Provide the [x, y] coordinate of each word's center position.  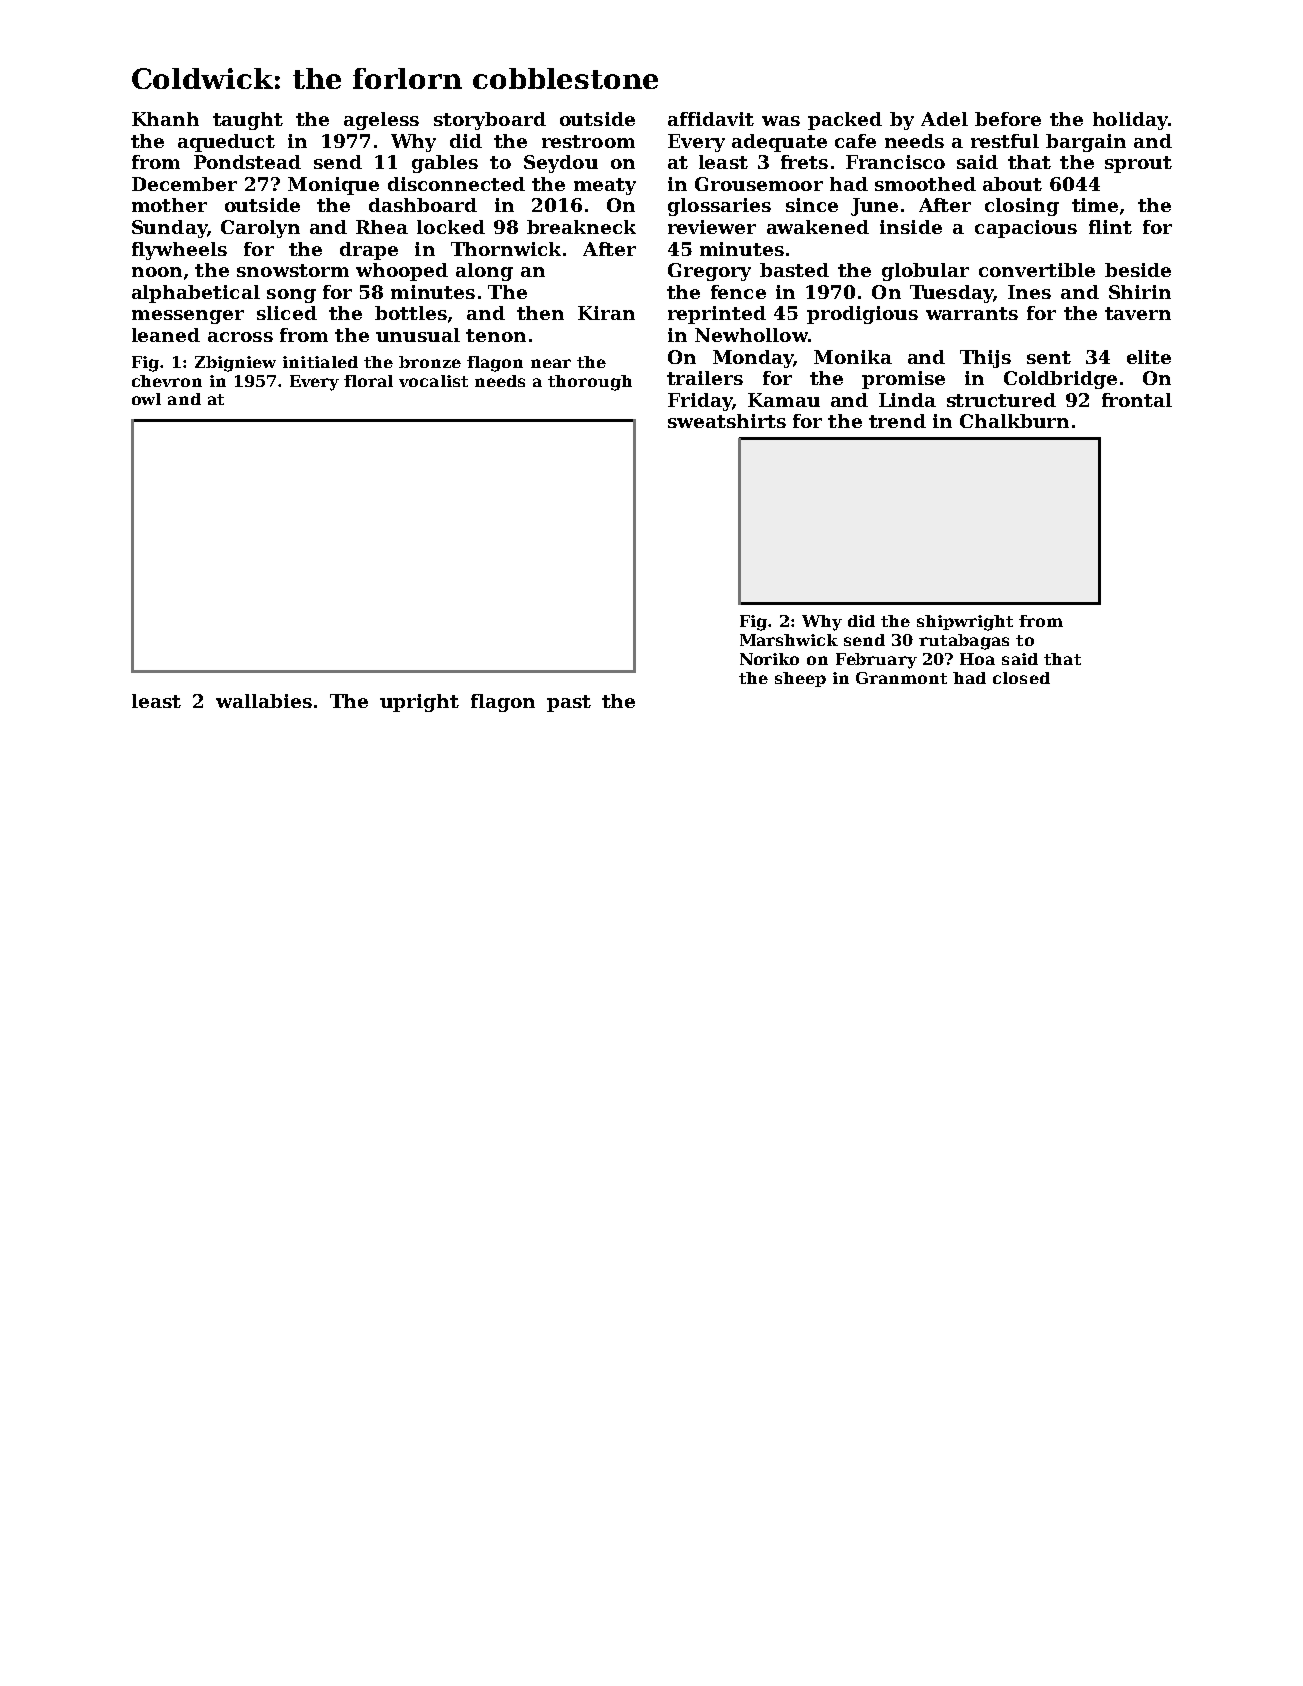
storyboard [490, 121]
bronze [430, 362]
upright [419, 703]
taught [248, 121]
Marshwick [789, 640]
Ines [1029, 292]
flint [1110, 227]
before [1008, 119]
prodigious [862, 315]
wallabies [264, 701]
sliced [287, 313]
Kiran [606, 313]
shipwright [965, 623]
